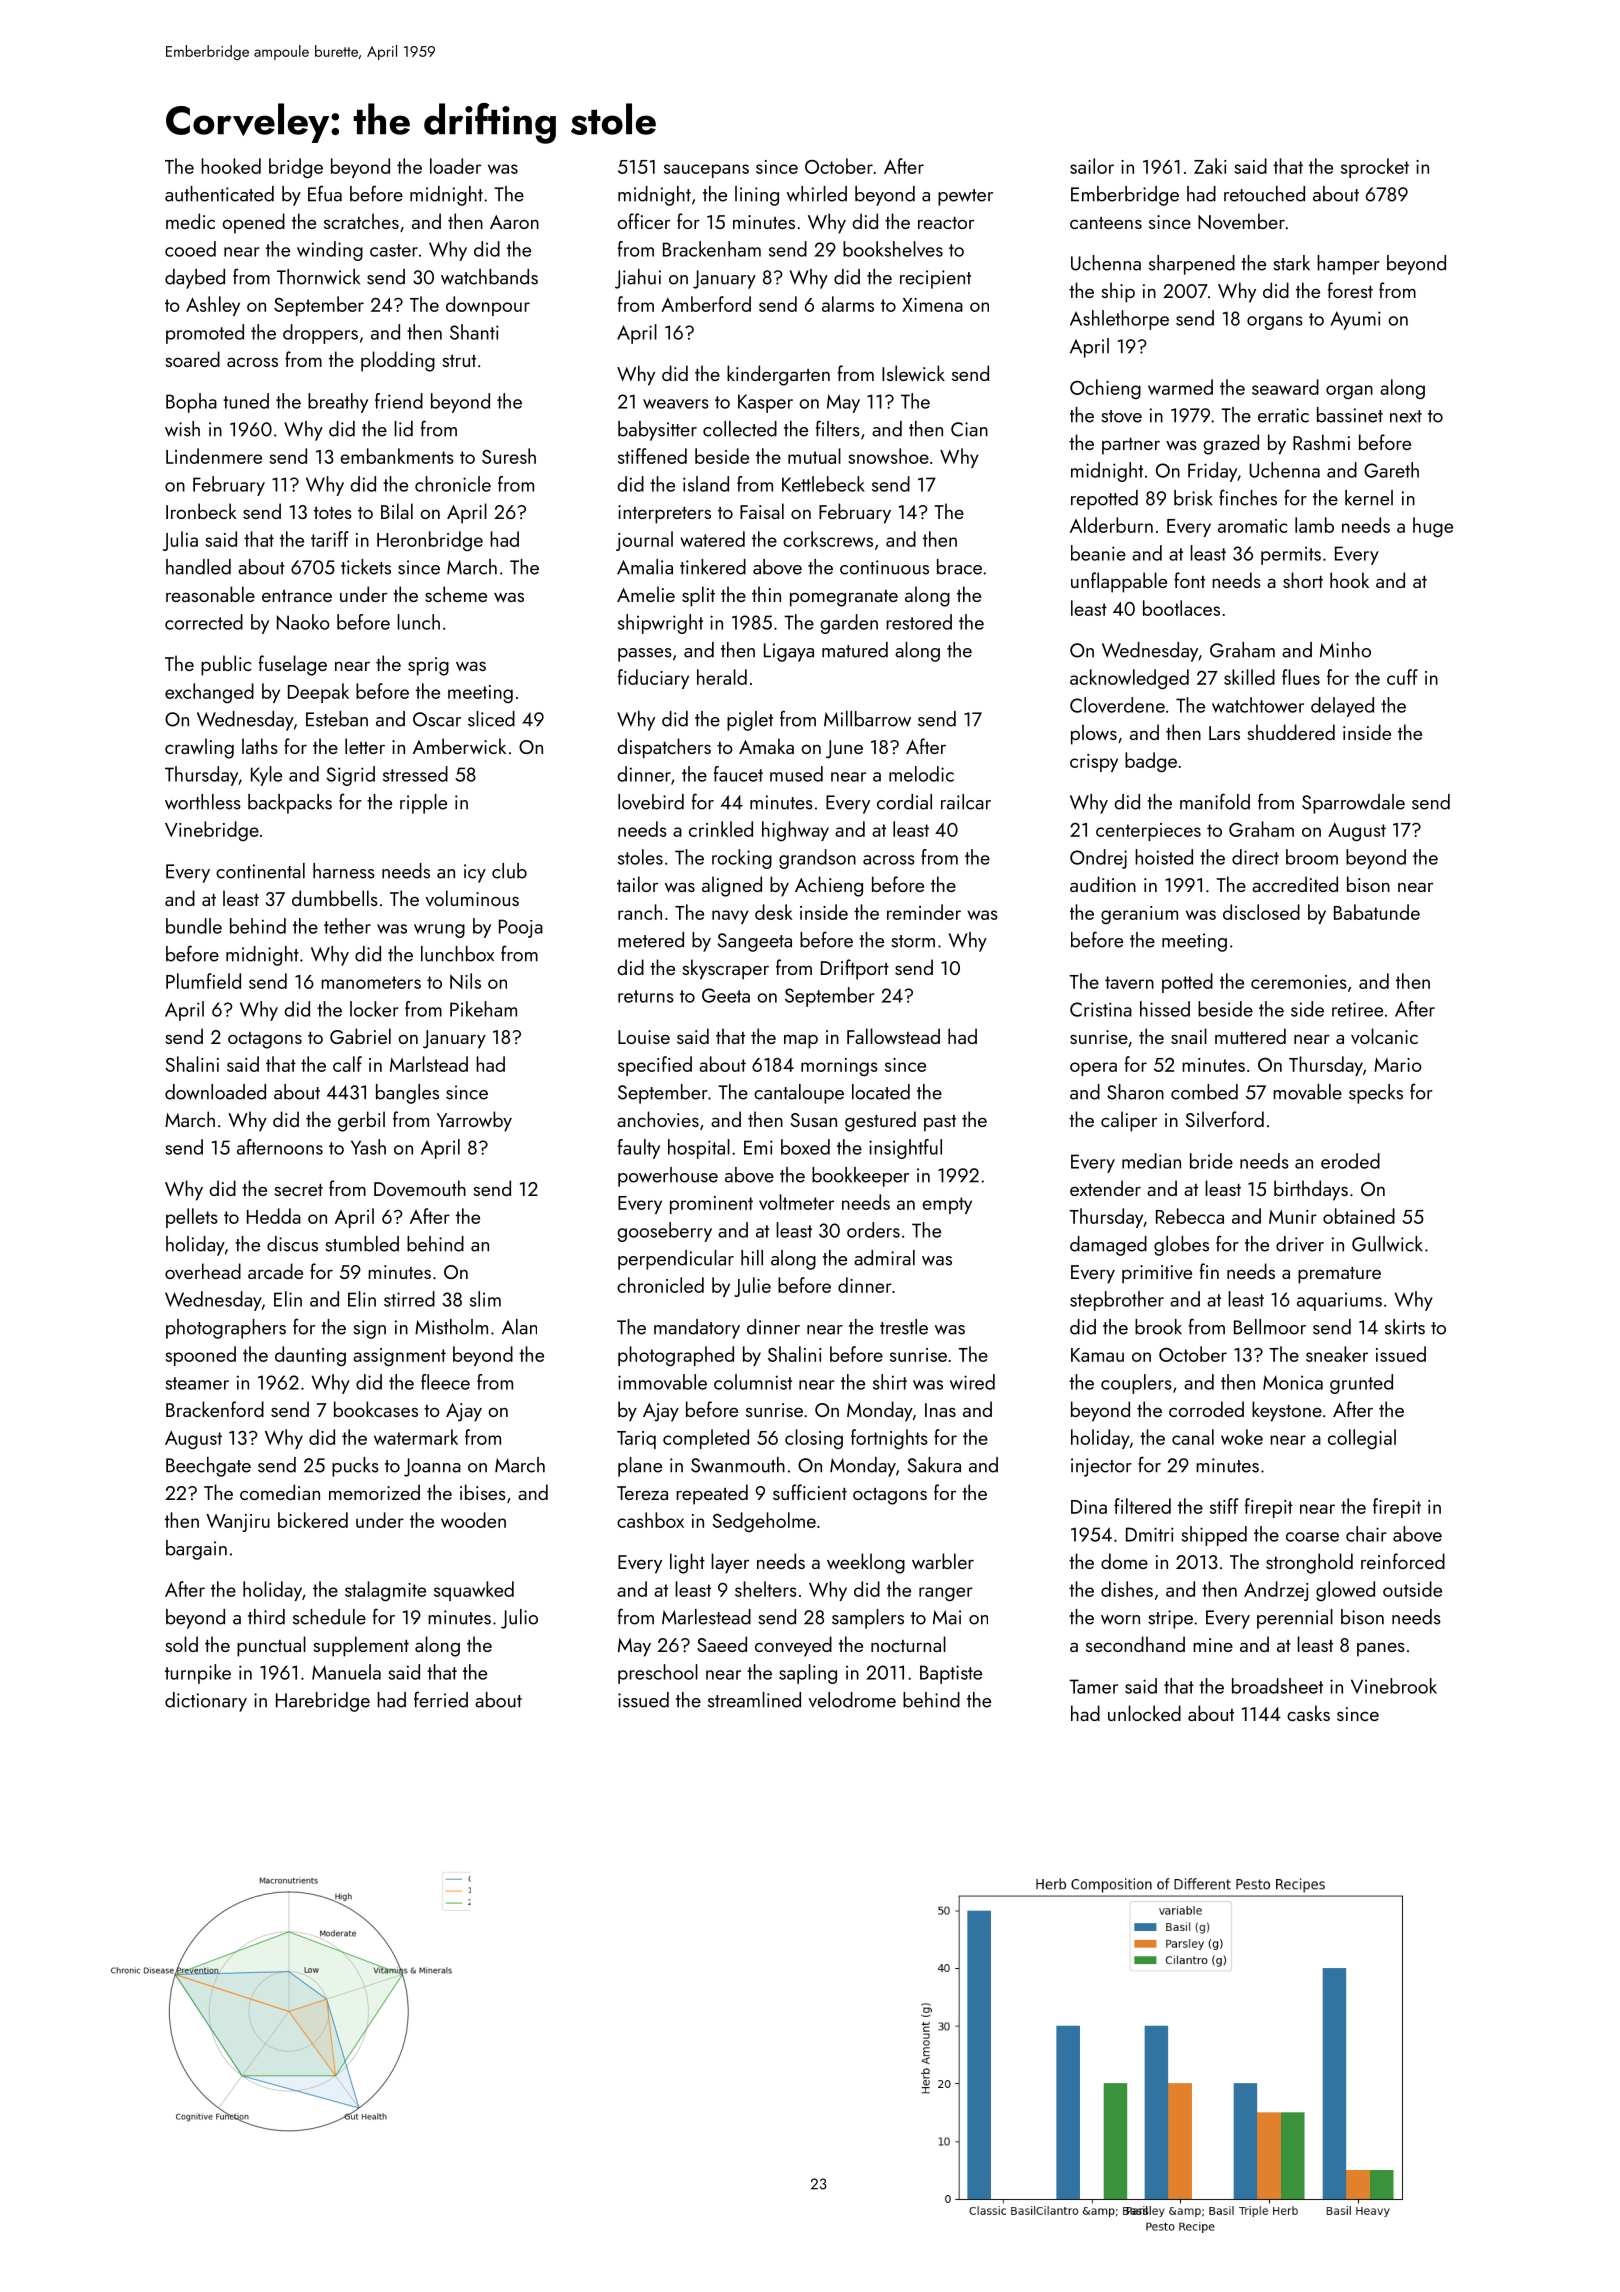 The width and height of the document is (1620, 2292). What do you see at coordinates (664, 514) in the document?
I see `interpreters` at bounding box center [664, 514].
